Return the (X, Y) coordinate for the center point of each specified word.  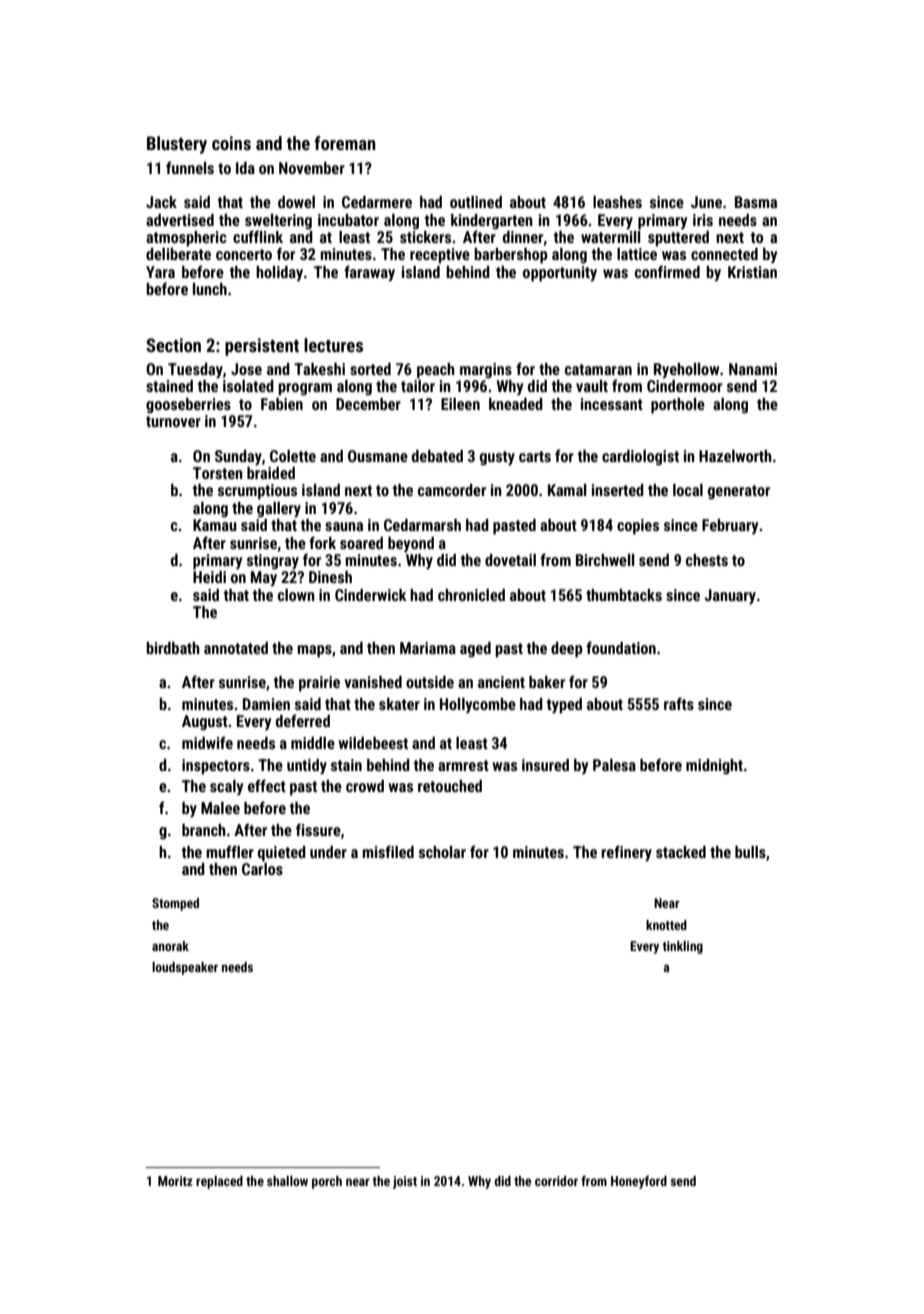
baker (547, 682)
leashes (617, 202)
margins (486, 371)
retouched (450, 786)
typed (564, 706)
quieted (282, 854)
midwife (207, 742)
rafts (679, 703)
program (305, 389)
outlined (476, 202)
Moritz (175, 1181)
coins (231, 143)
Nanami (753, 369)
